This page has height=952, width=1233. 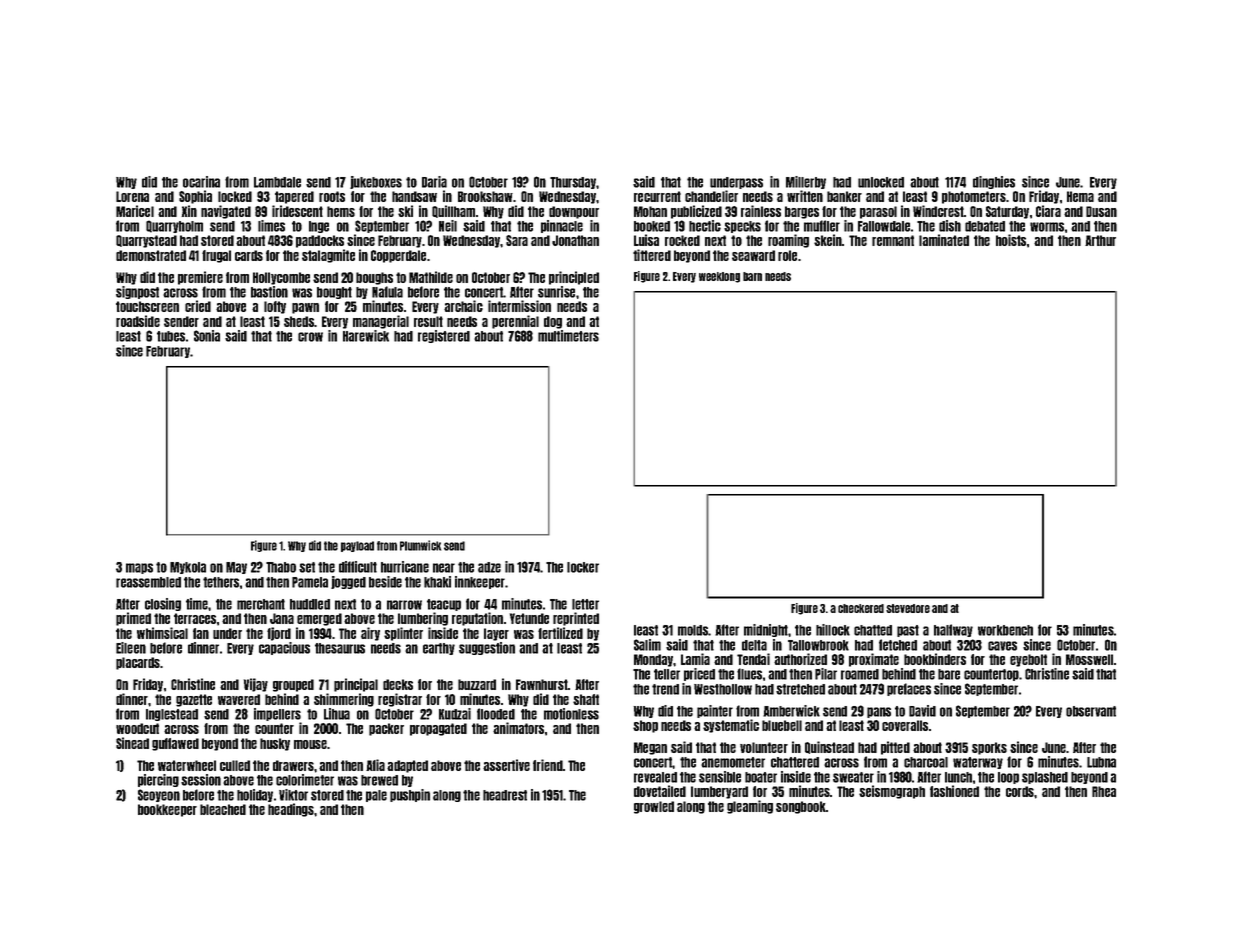 What do you see at coordinates (954, 791) in the page?
I see `fashioned` at bounding box center [954, 791].
